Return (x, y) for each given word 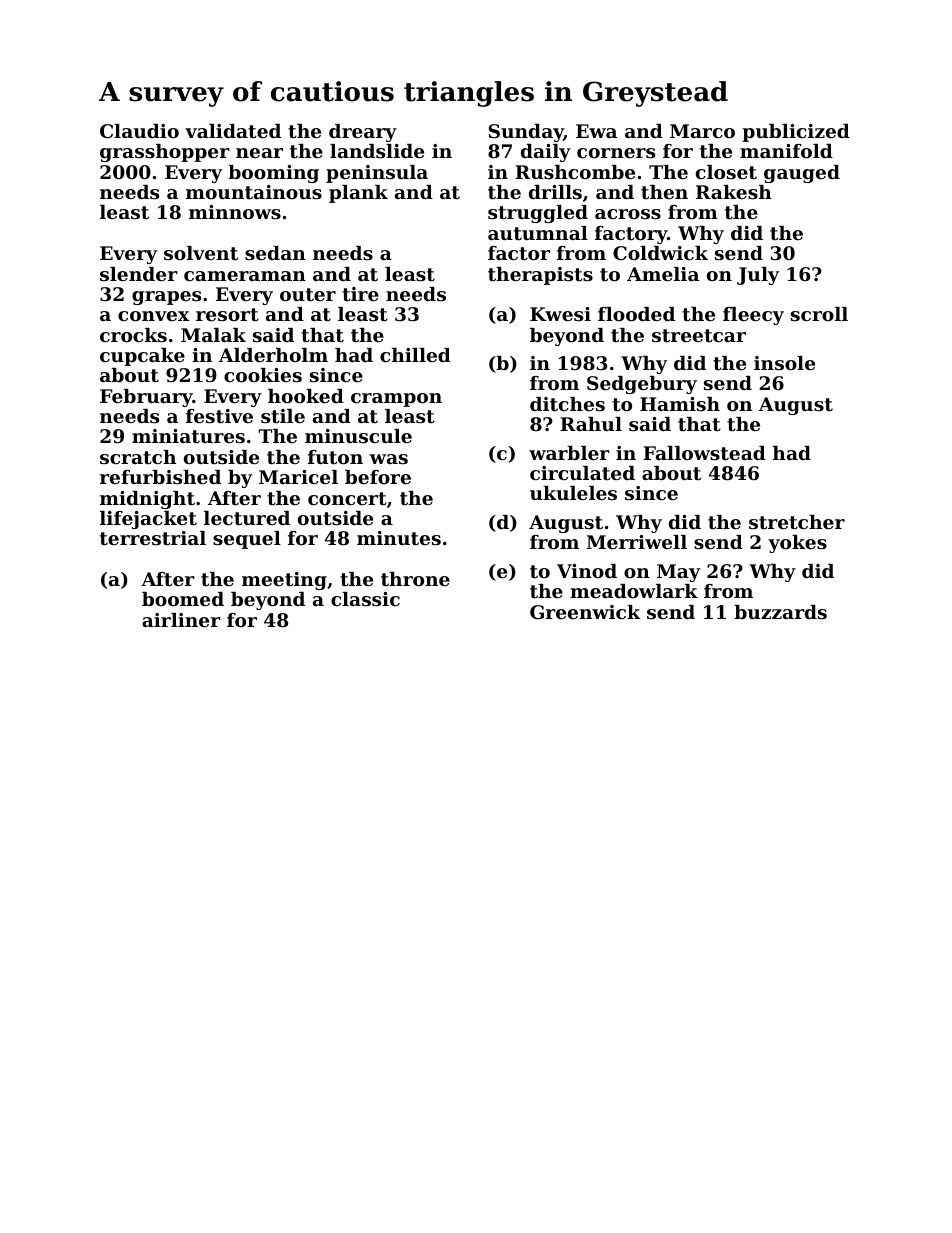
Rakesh (734, 192)
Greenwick (585, 612)
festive (219, 416)
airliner (181, 620)
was (388, 459)
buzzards (780, 612)
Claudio (139, 131)
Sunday (526, 133)
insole (784, 363)
